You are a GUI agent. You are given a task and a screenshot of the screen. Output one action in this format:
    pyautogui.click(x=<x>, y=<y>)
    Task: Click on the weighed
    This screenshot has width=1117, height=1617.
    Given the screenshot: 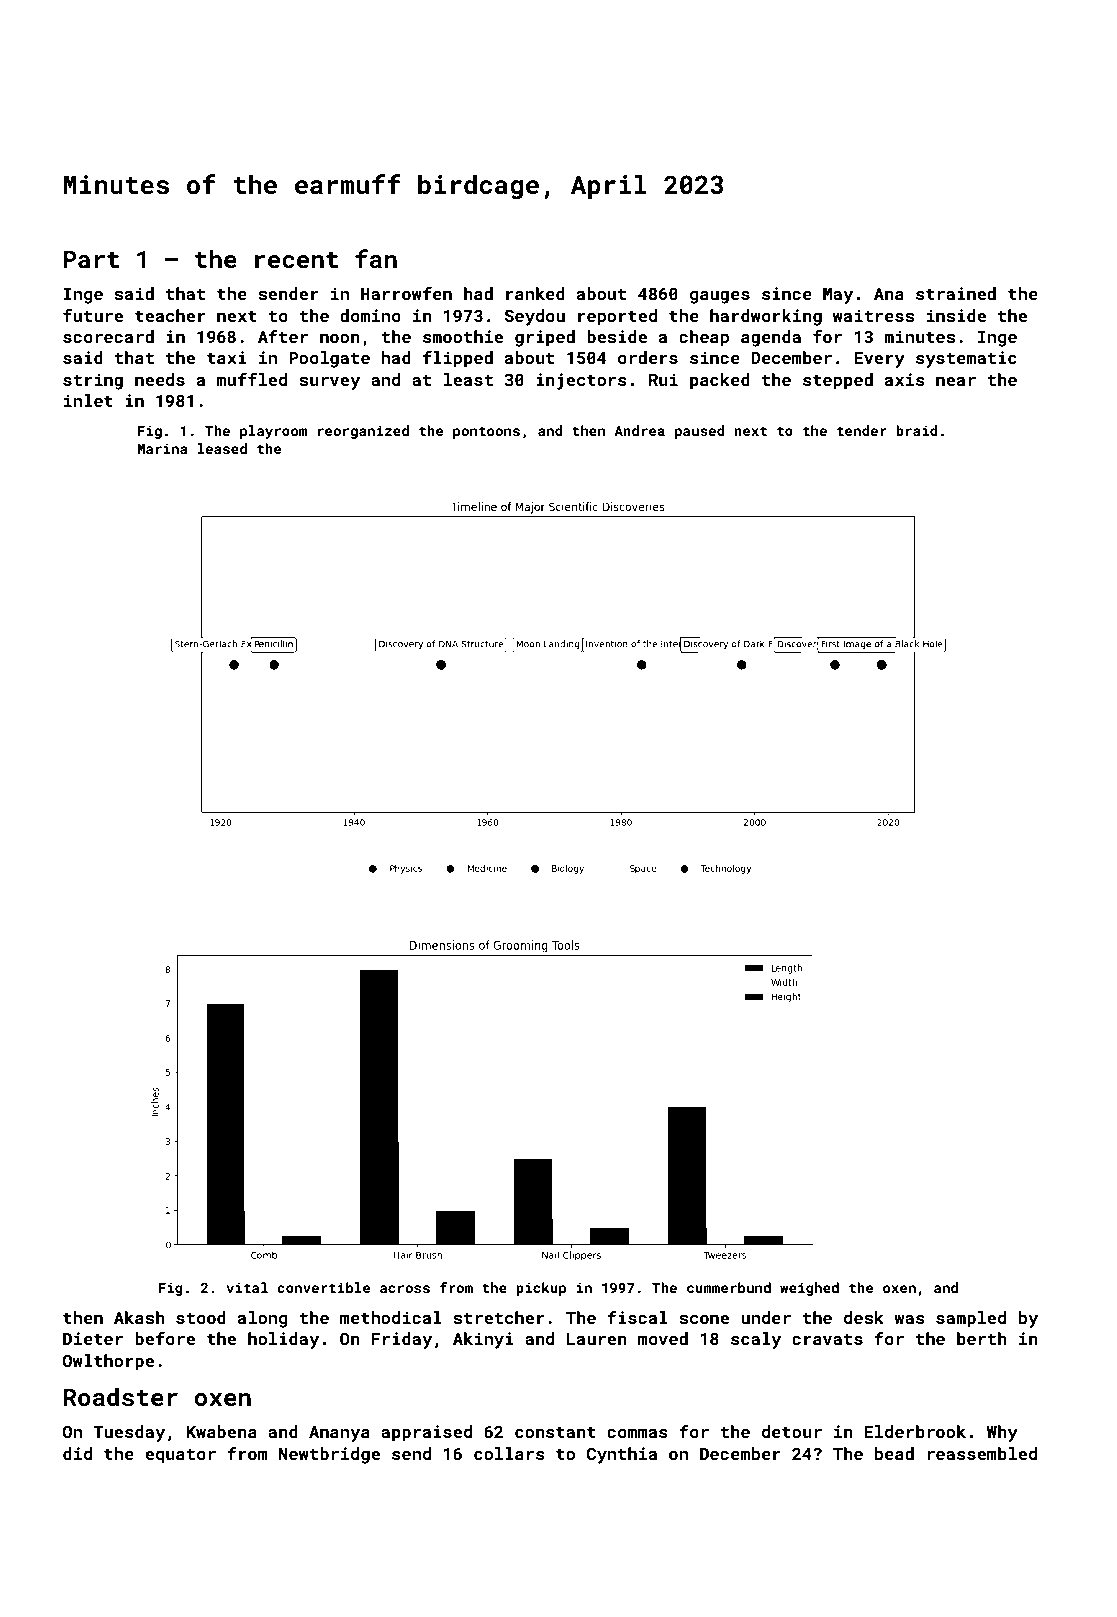 What is the action you would take?
    pyautogui.click(x=809, y=1289)
